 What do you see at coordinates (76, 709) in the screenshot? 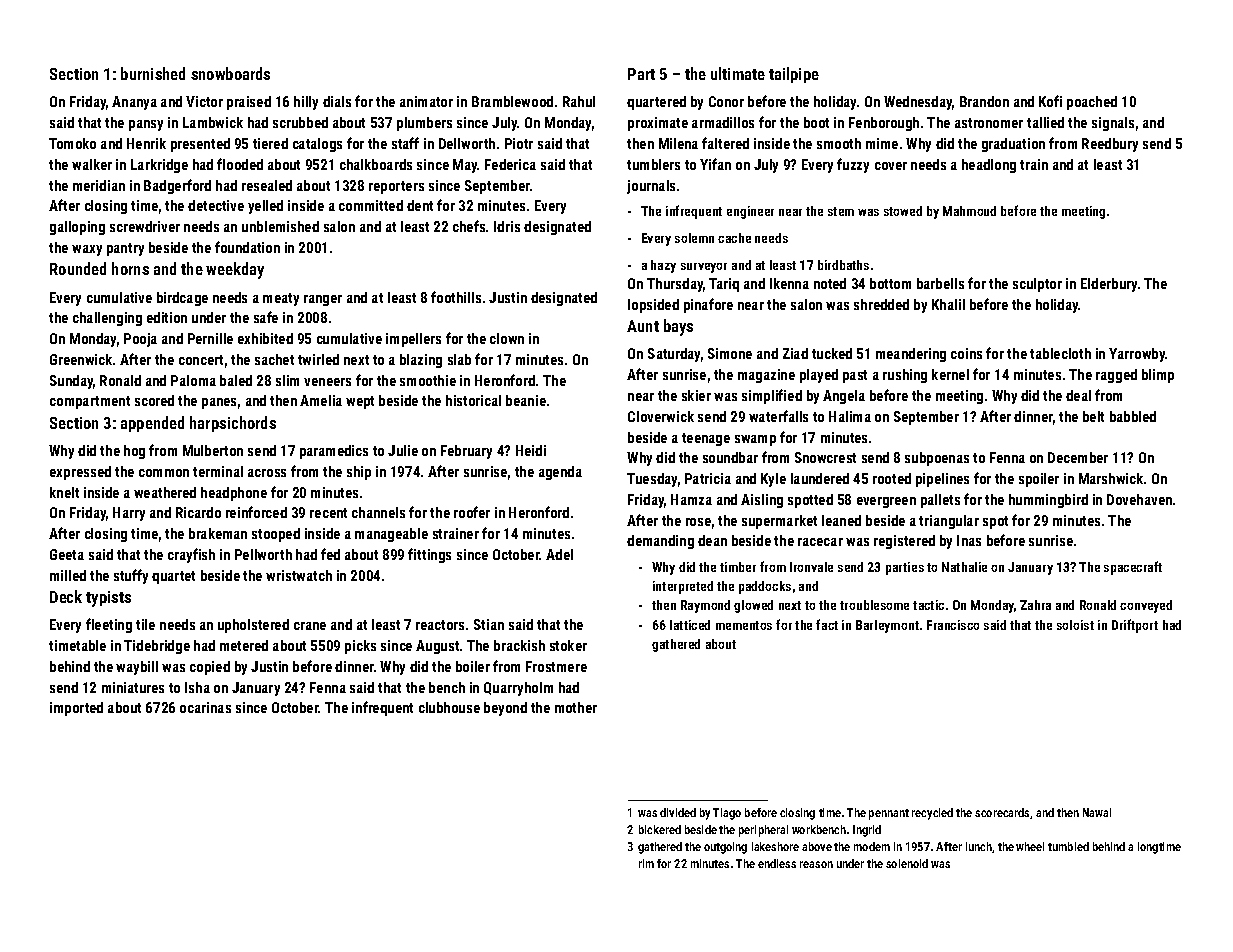
I see `imported` at bounding box center [76, 709].
